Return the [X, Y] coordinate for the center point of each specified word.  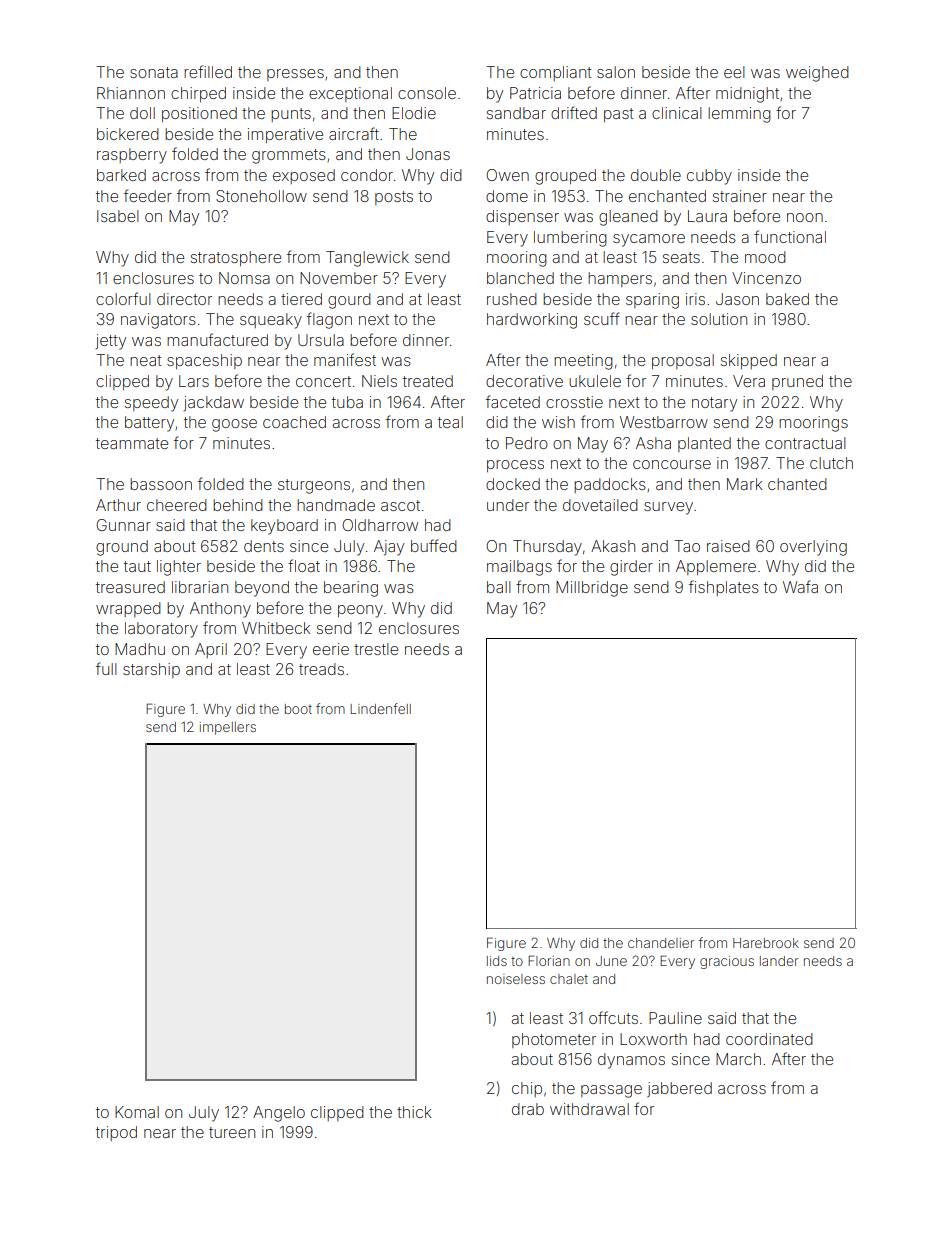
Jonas [428, 154]
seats [681, 257]
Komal [137, 1112]
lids [497, 961]
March [738, 1059]
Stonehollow [261, 196]
